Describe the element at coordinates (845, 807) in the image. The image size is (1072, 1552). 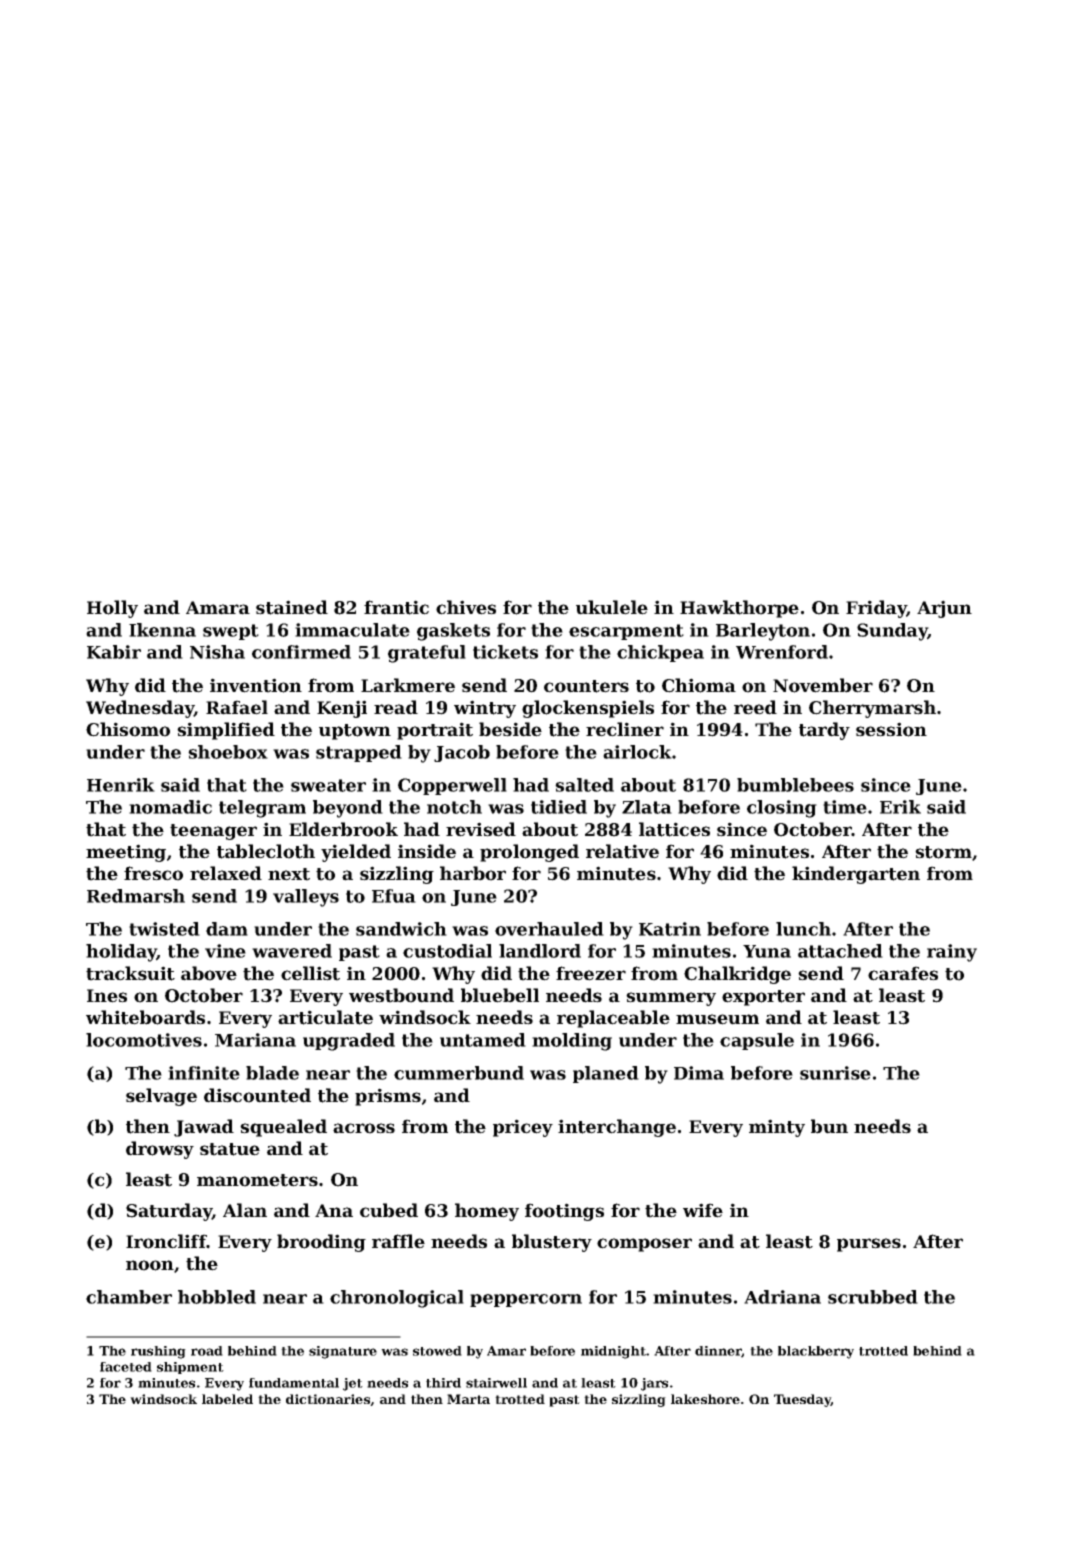
I see `time` at that location.
